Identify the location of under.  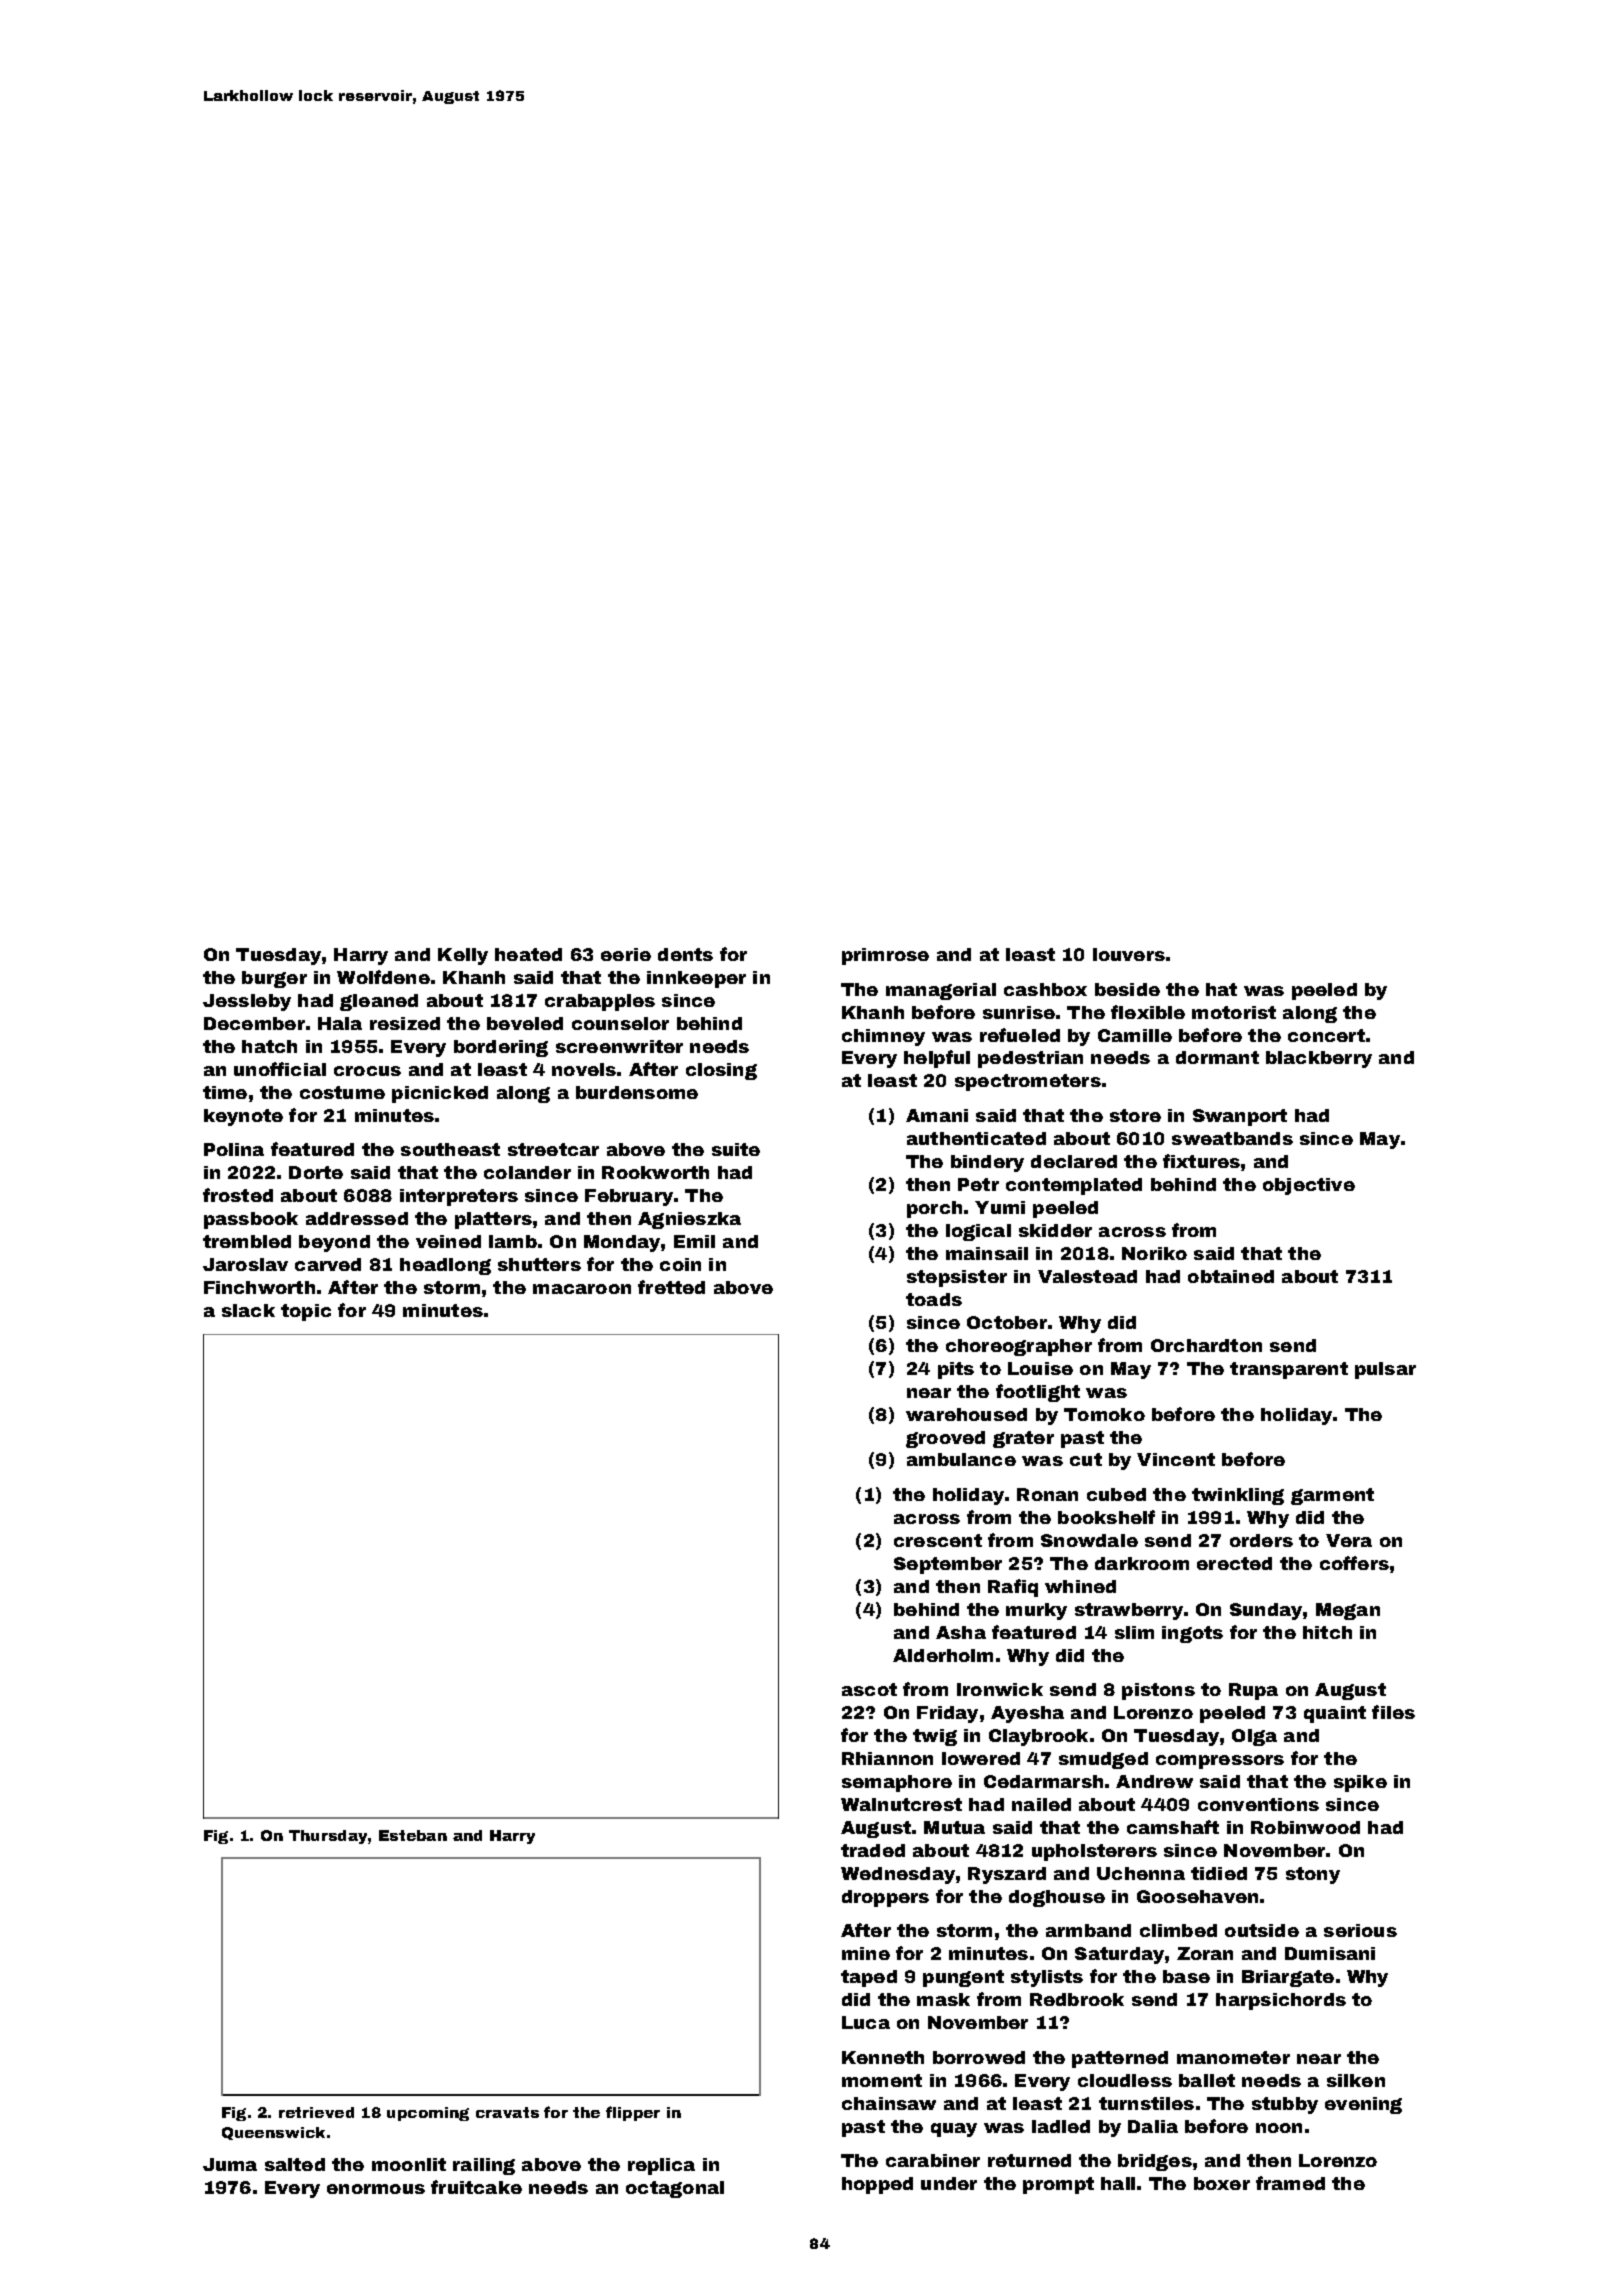
(949, 2183).
